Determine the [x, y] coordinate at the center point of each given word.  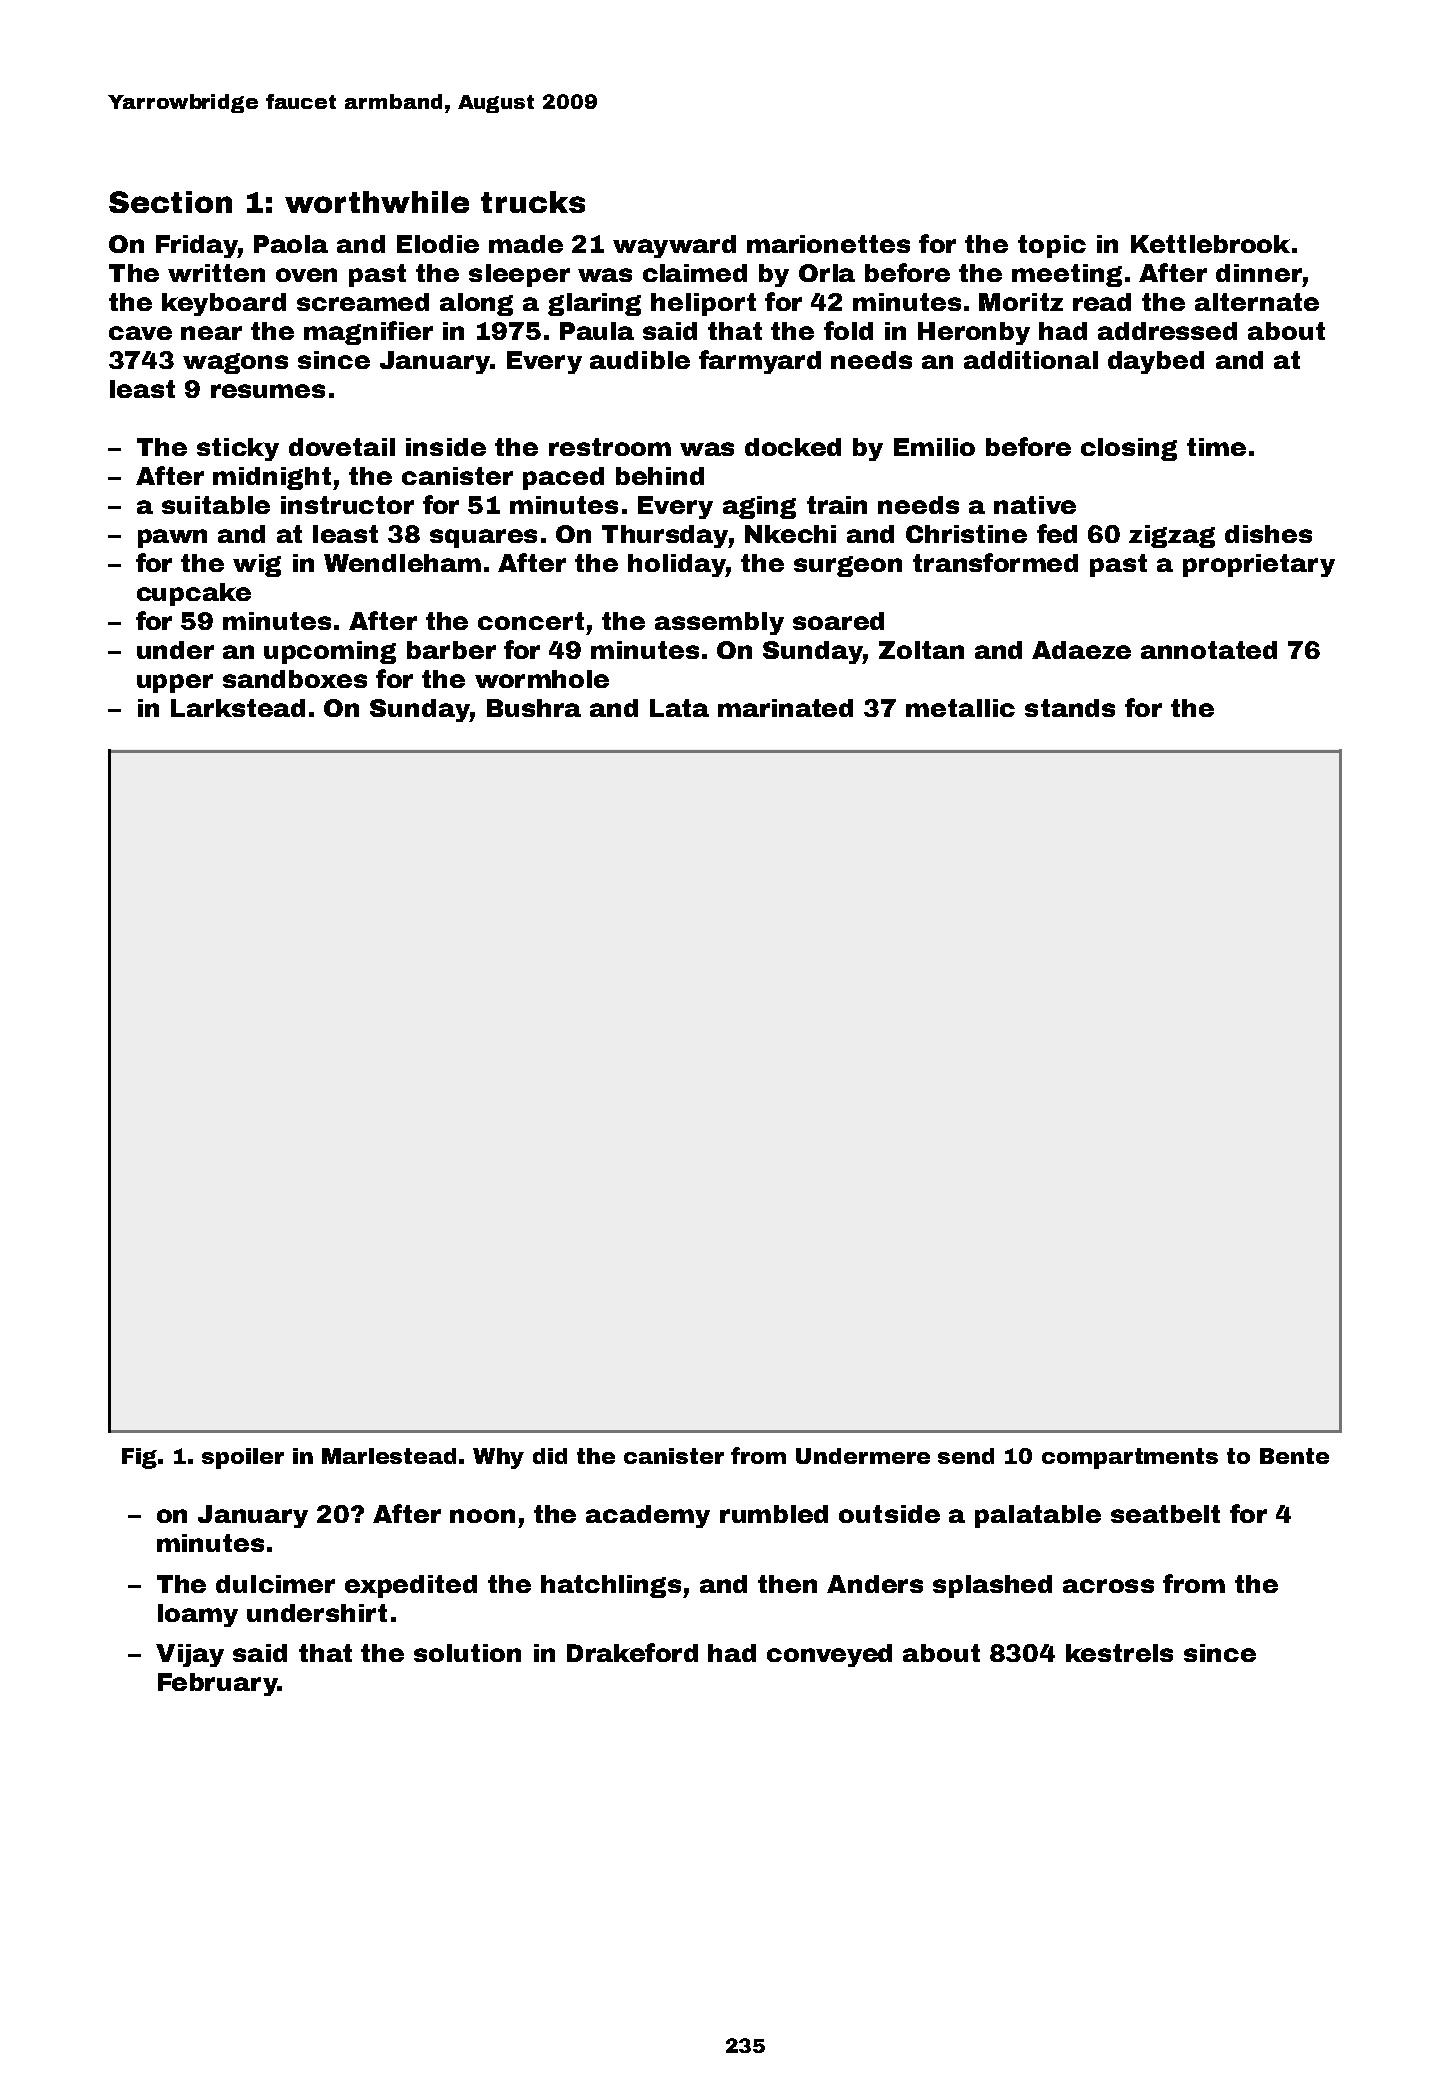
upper [175, 683]
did [550, 1456]
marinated [785, 708]
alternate [1257, 302]
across [1108, 1586]
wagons [235, 363]
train [837, 505]
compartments [1130, 1458]
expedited [411, 1586]
